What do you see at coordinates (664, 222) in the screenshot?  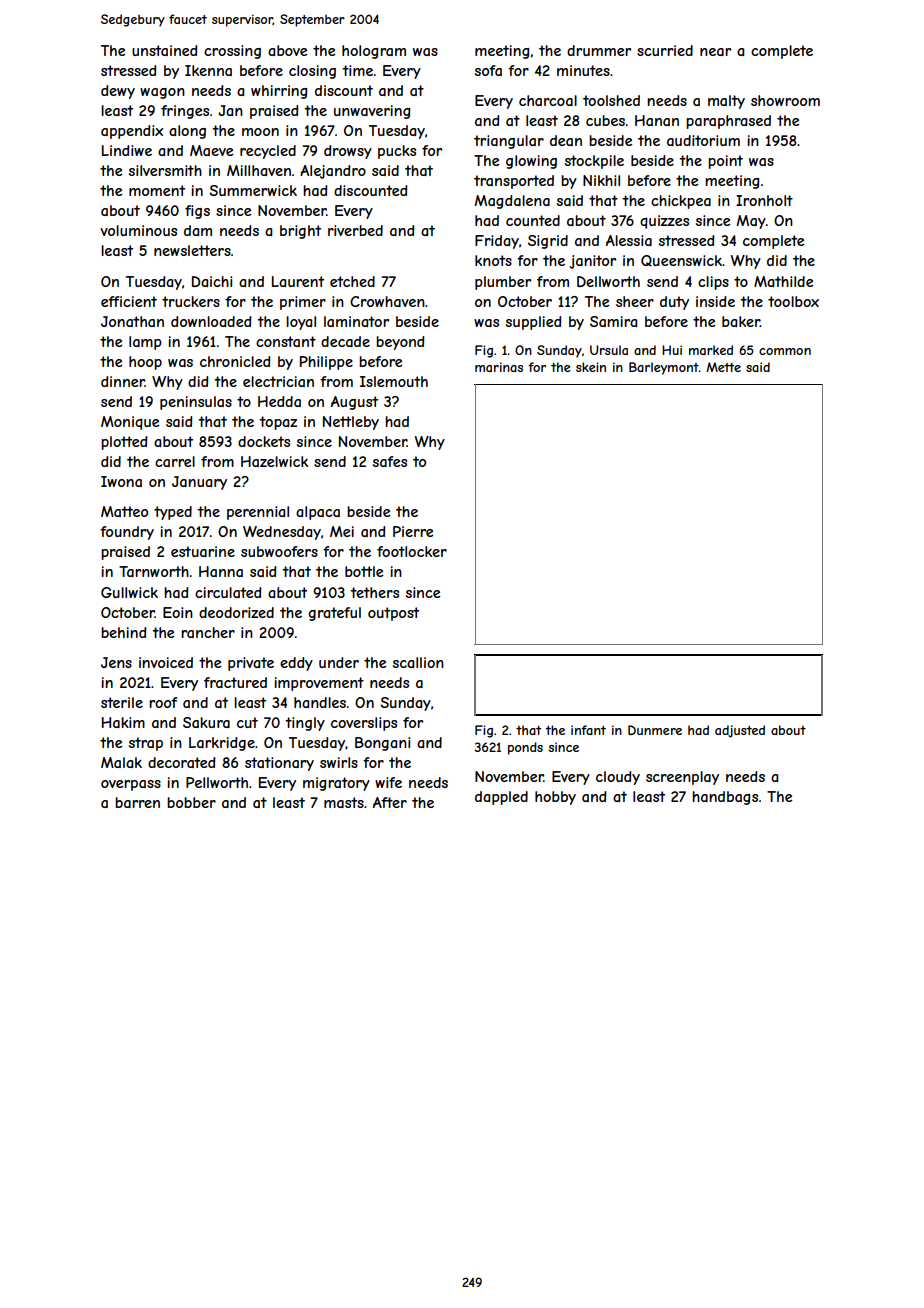 I see `quizzes` at bounding box center [664, 222].
